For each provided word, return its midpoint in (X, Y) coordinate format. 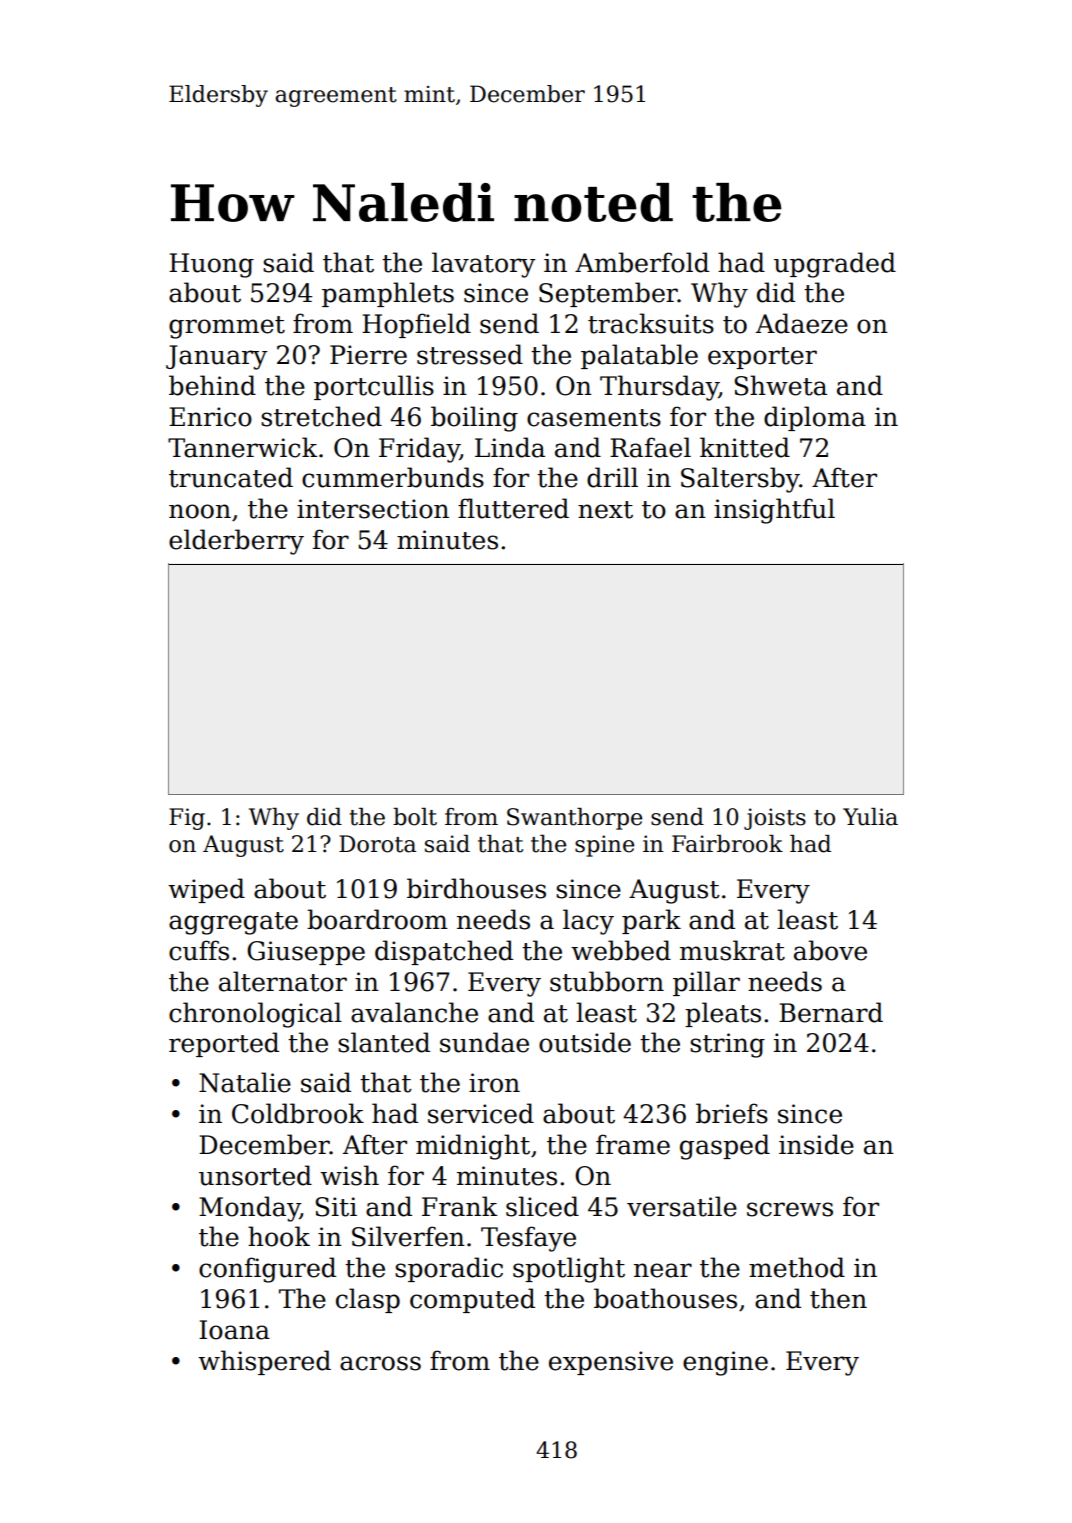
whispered (264, 1362)
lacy (588, 922)
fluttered (513, 508)
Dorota (377, 844)
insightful (774, 511)
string (727, 1045)
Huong (211, 265)
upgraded (835, 265)
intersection (373, 509)
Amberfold (642, 262)
